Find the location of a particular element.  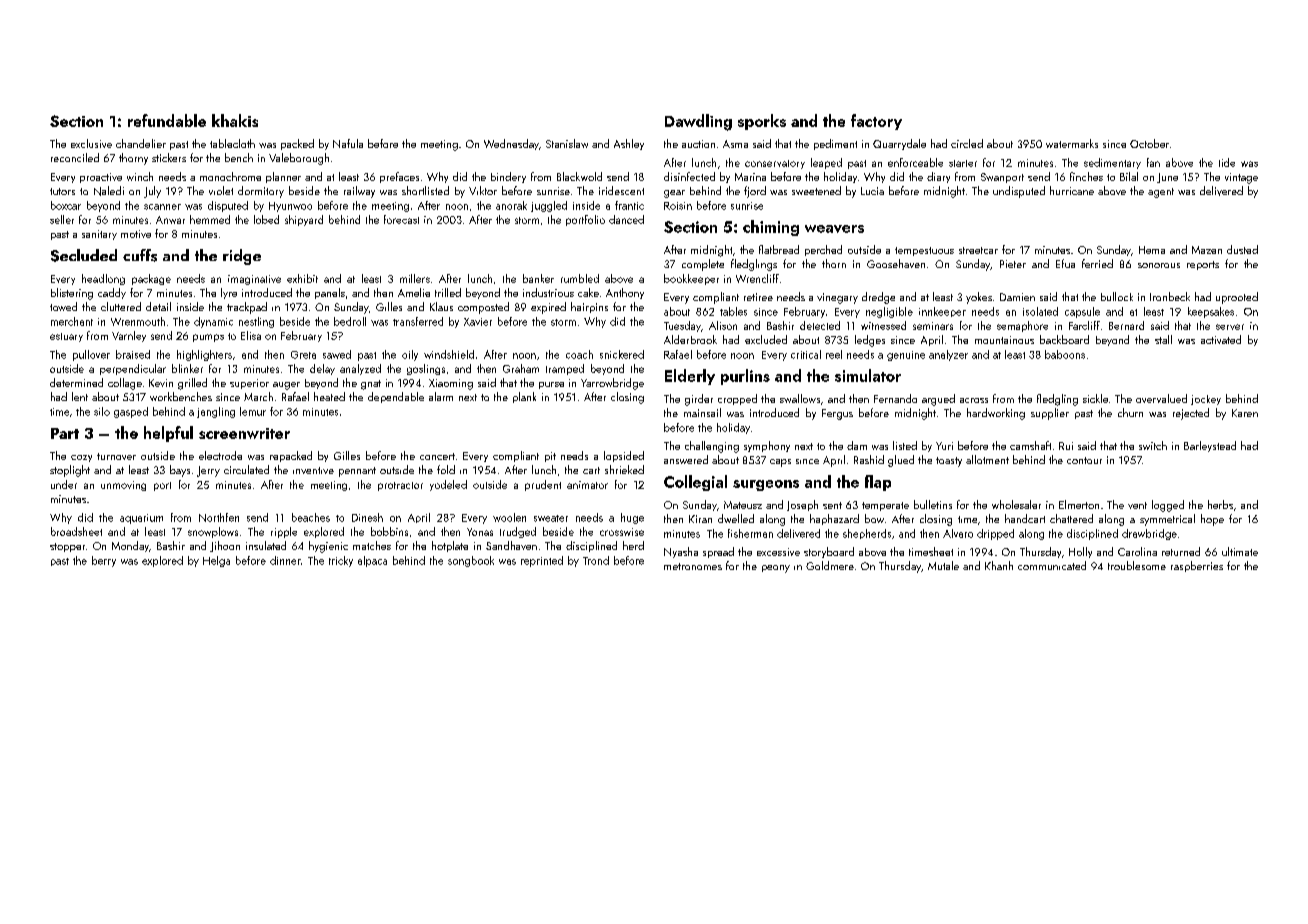

analyzer is located at coordinates (948, 355).
